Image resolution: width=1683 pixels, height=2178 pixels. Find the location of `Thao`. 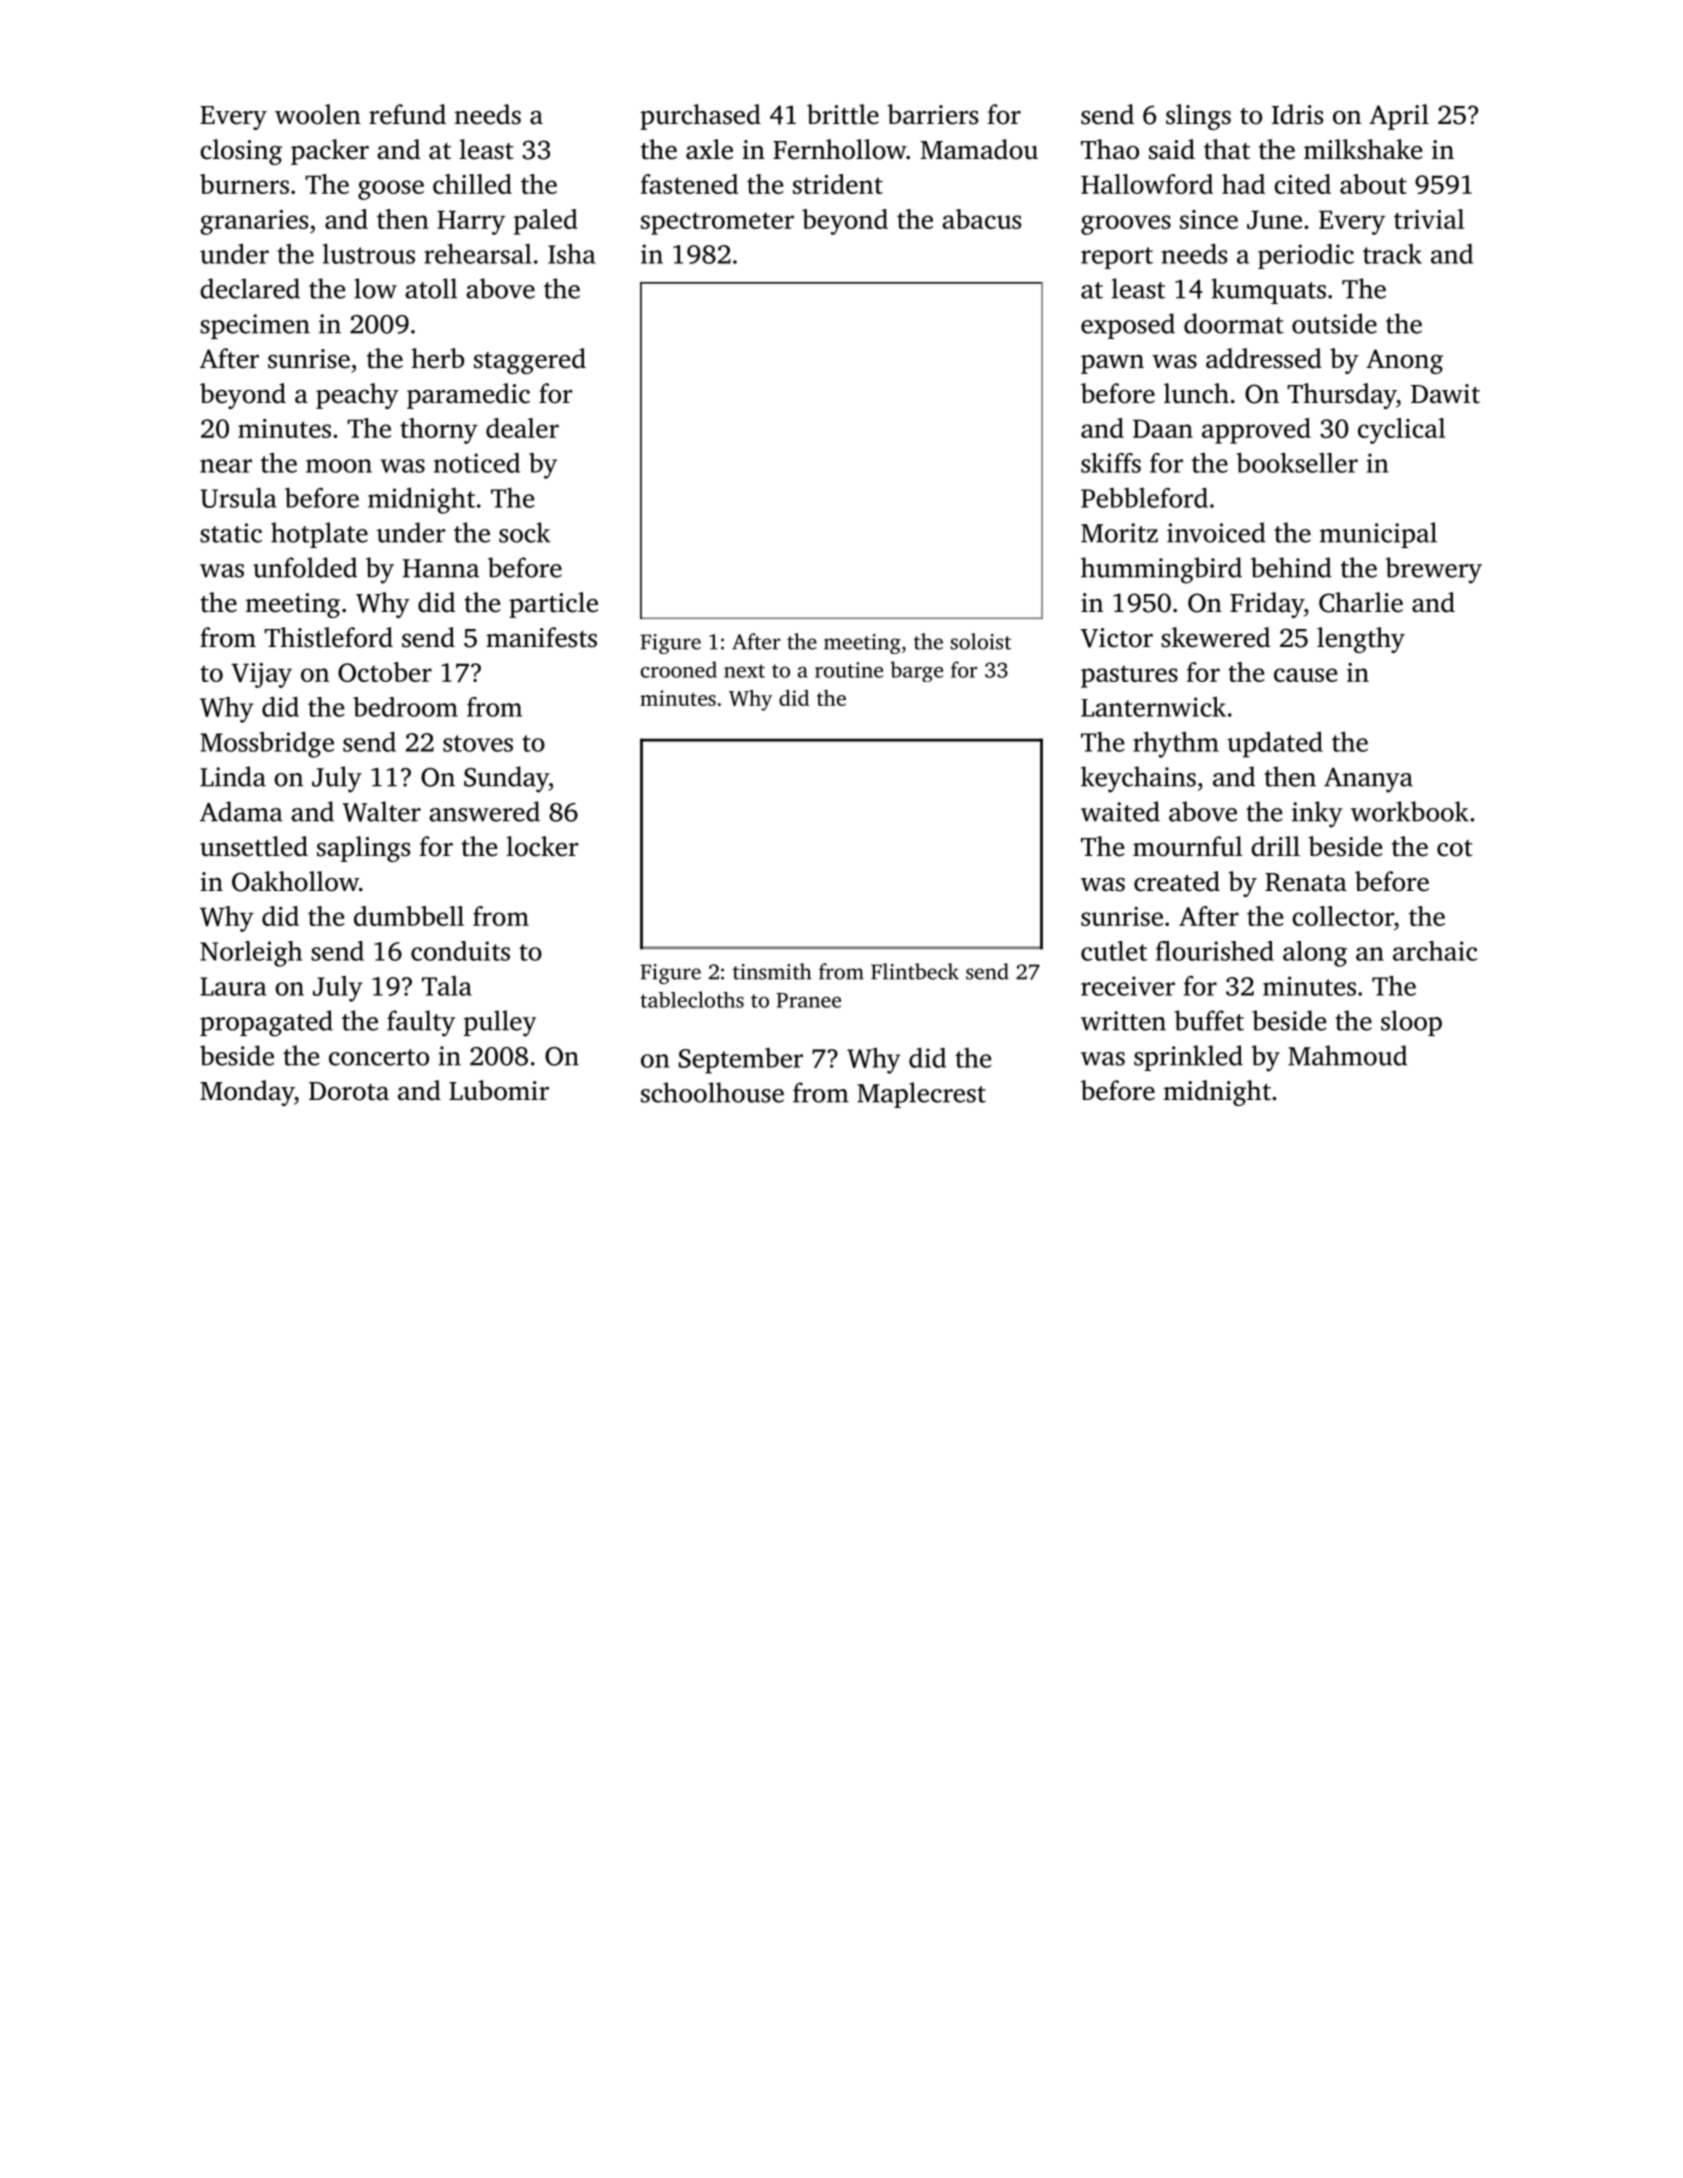

Thao is located at coordinates (1110, 149).
